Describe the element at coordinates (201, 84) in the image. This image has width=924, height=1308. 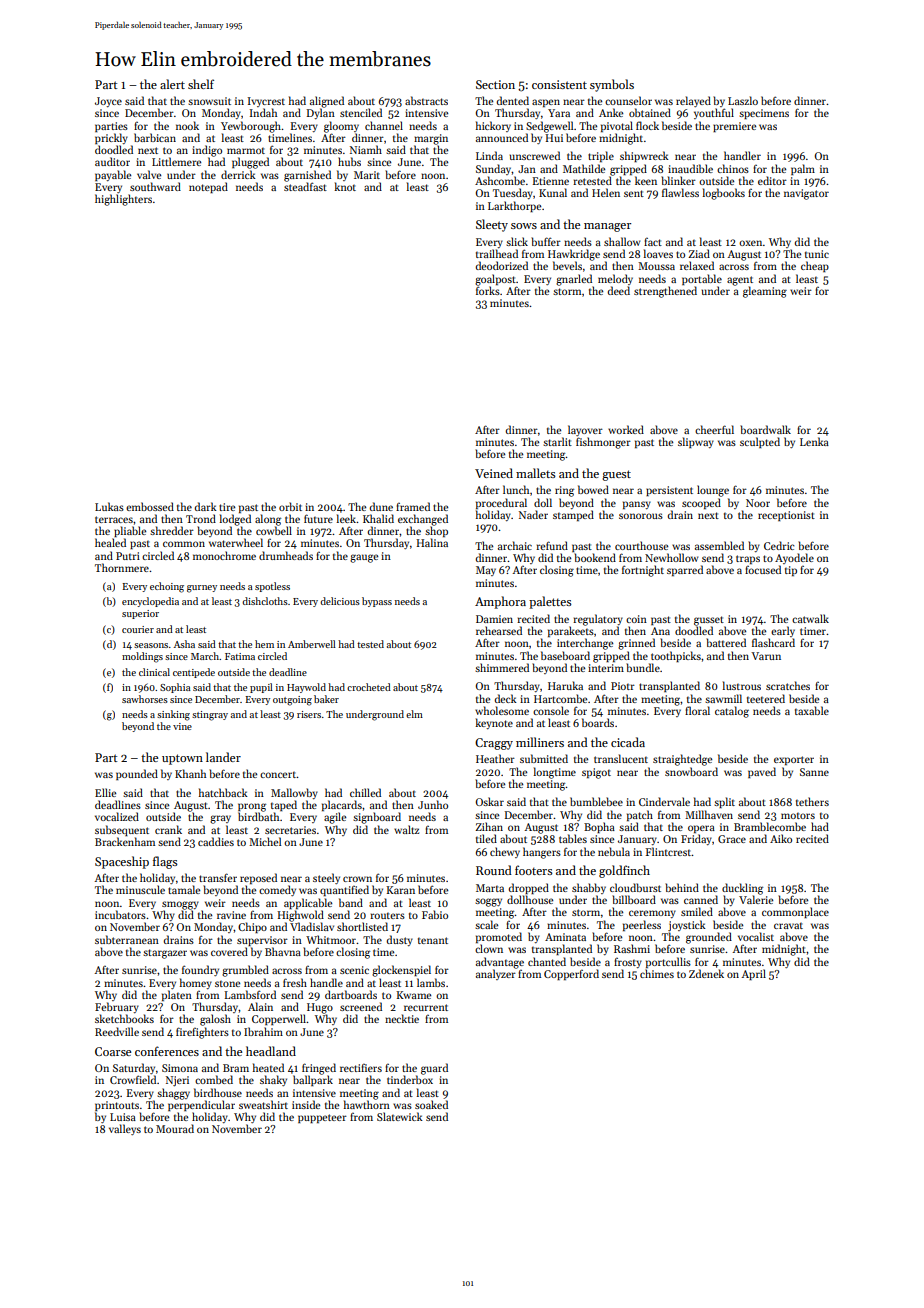
I see `shelf` at that location.
